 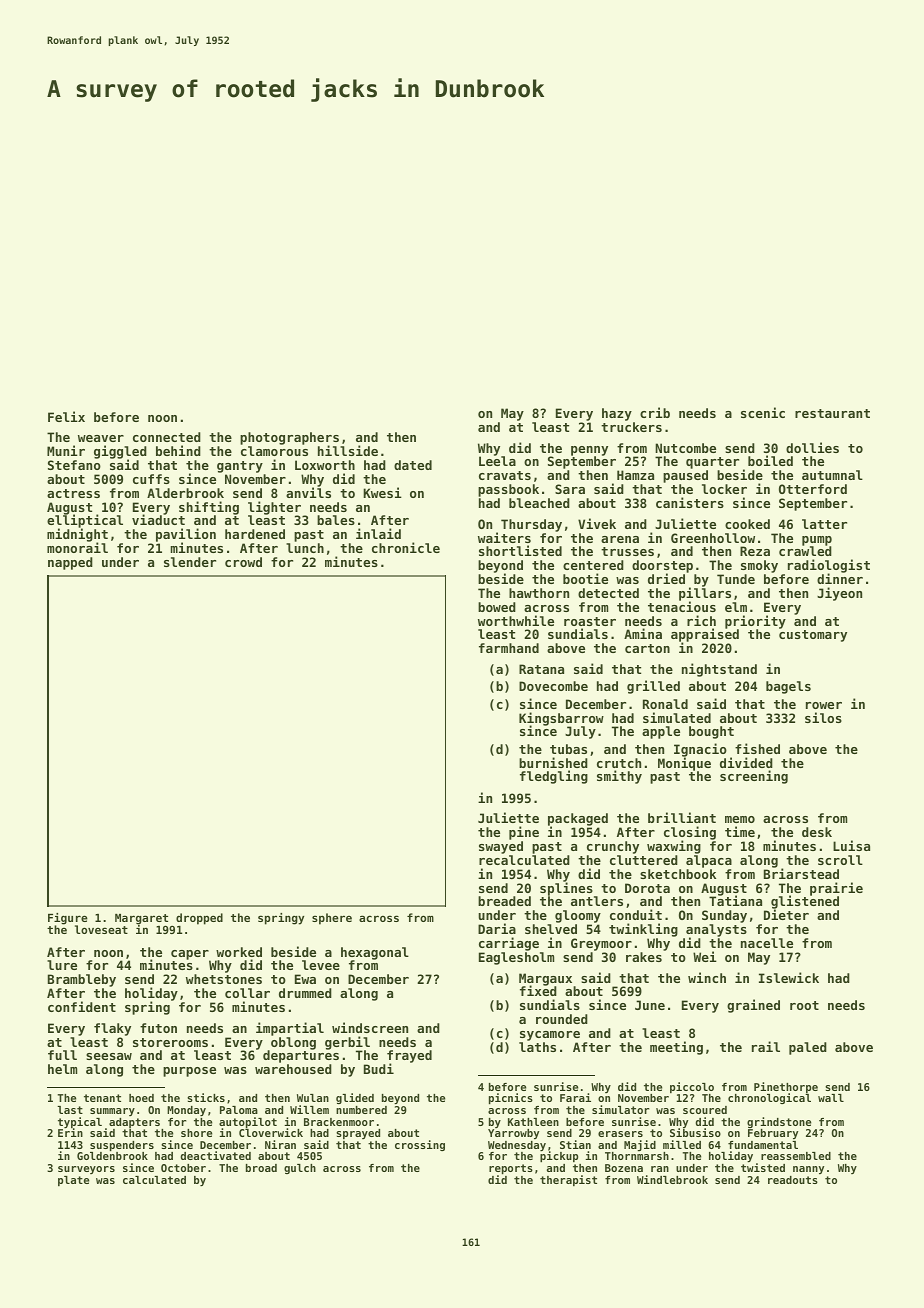 I want to click on gulch, so click(x=300, y=1169).
